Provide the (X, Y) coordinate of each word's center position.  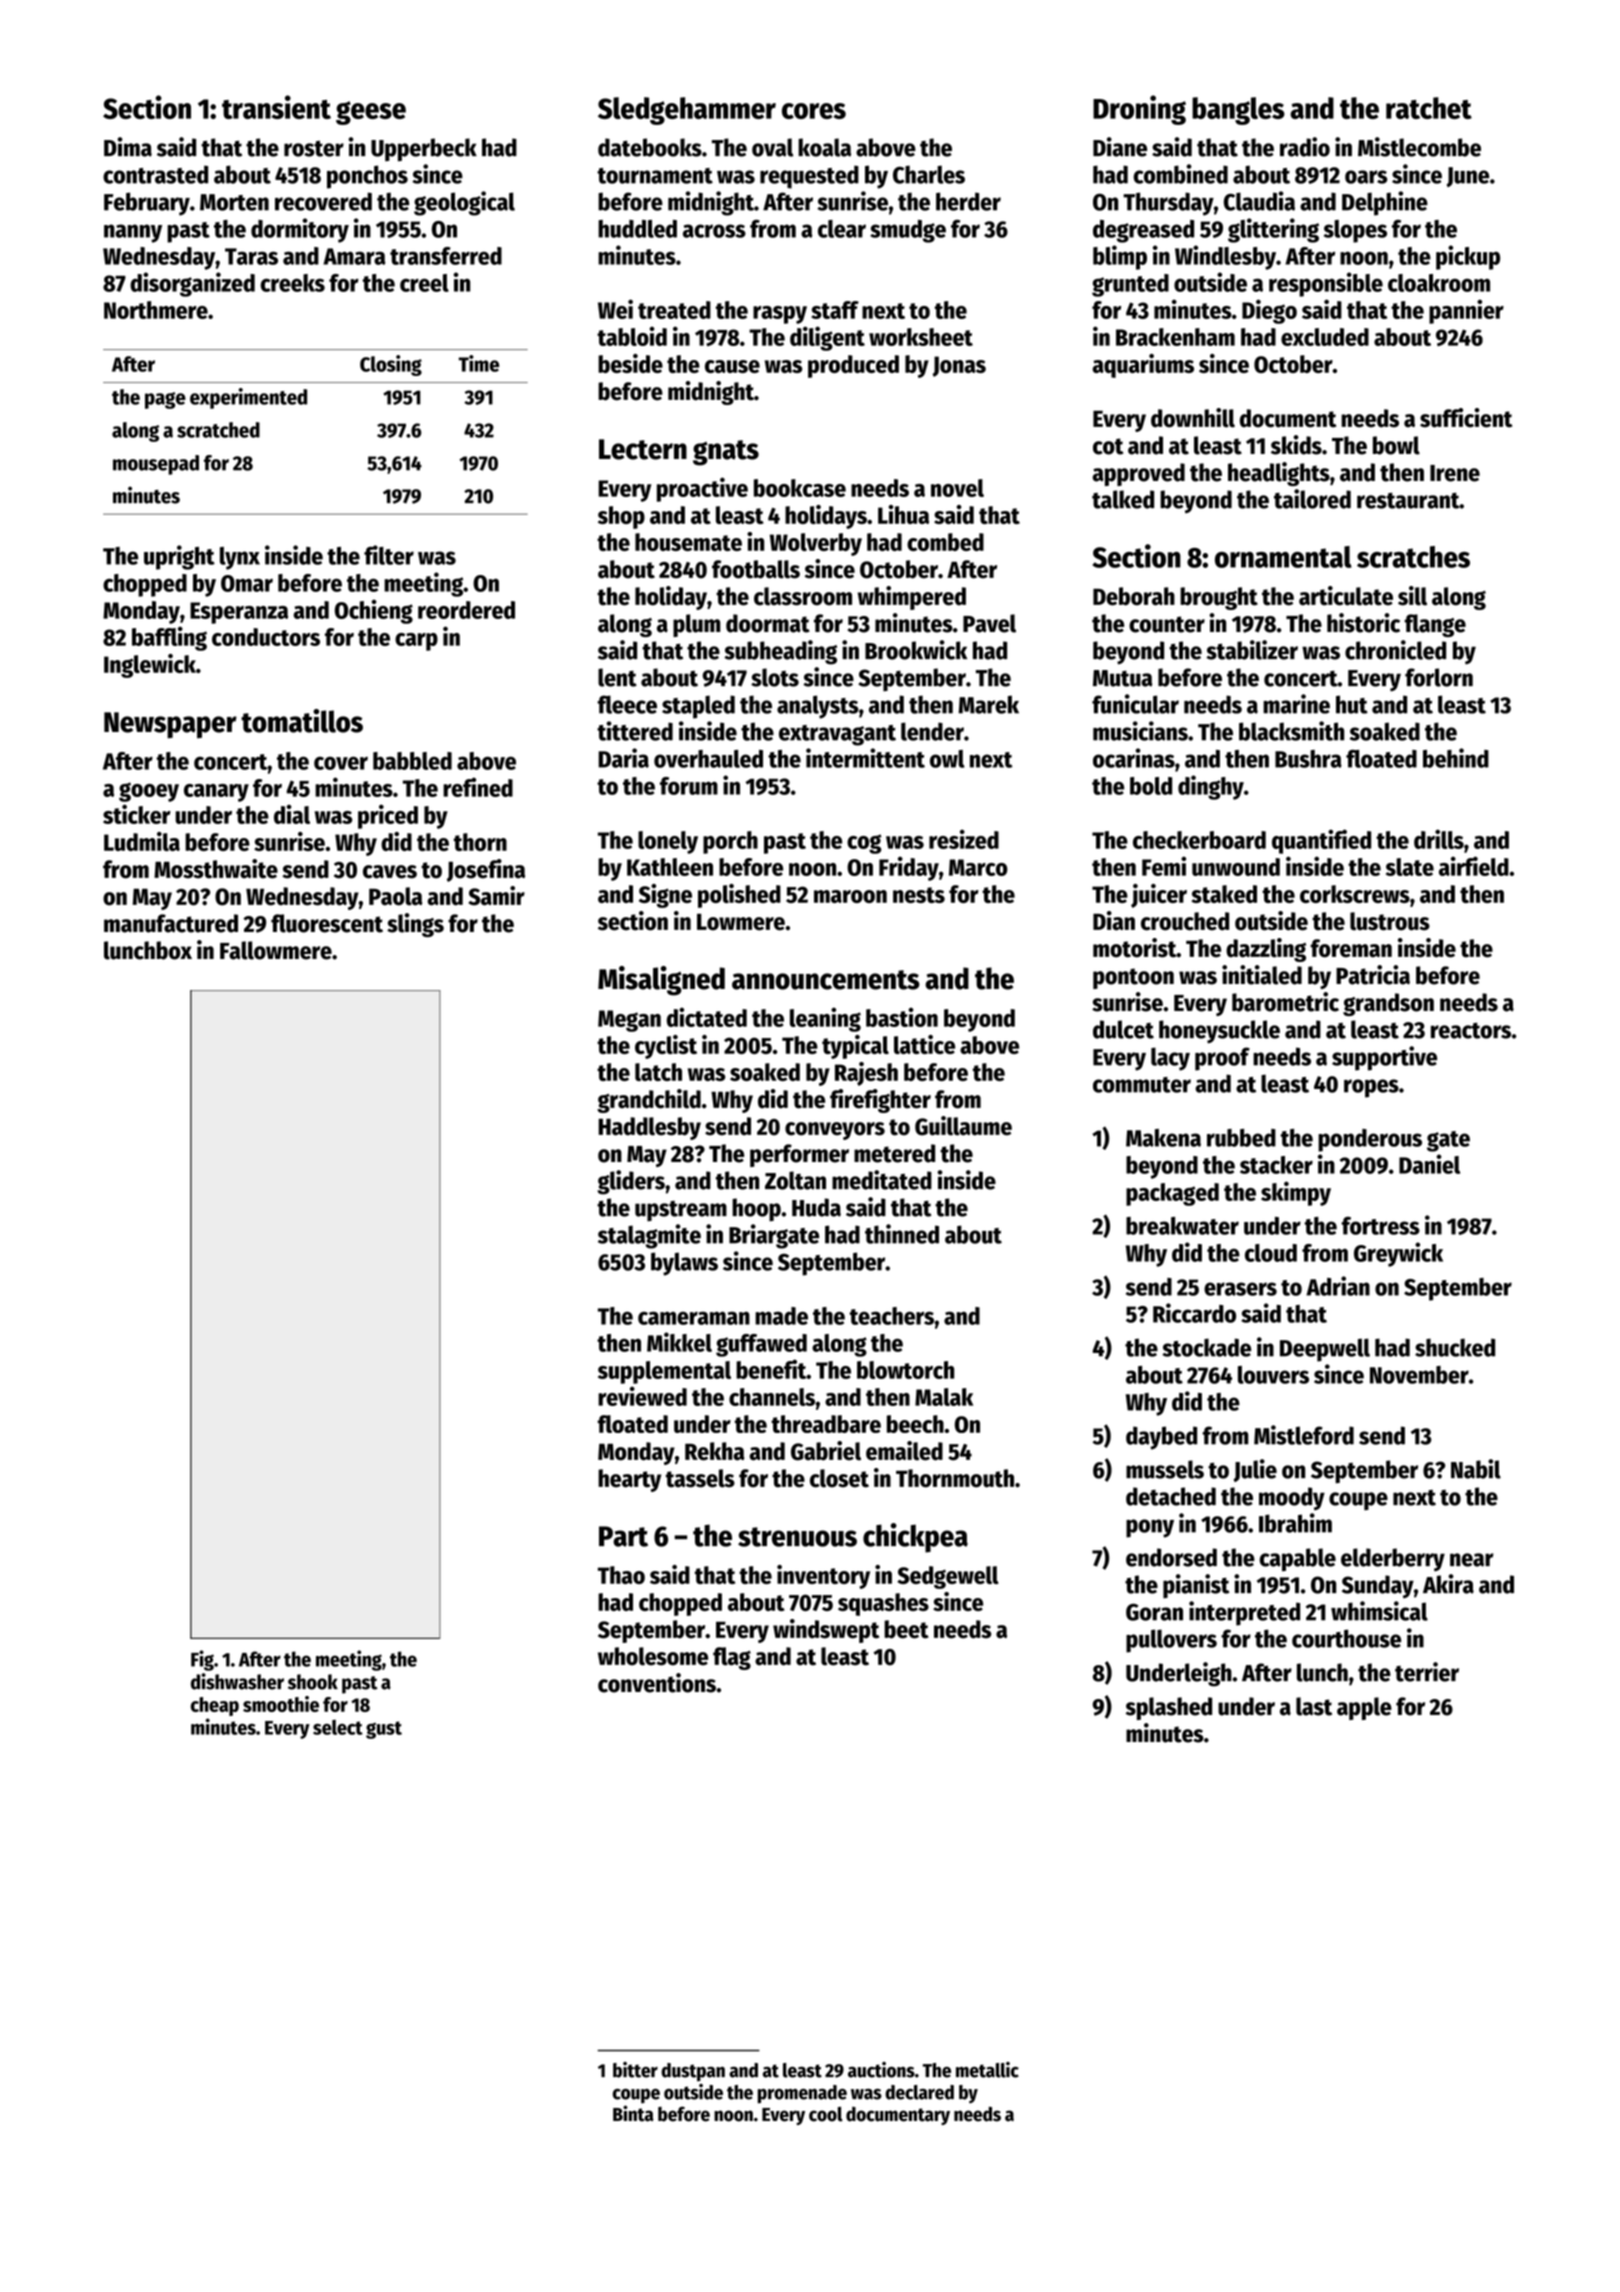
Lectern (643, 449)
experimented (248, 398)
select (338, 1727)
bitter (635, 2070)
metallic (987, 2070)
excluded (1325, 337)
